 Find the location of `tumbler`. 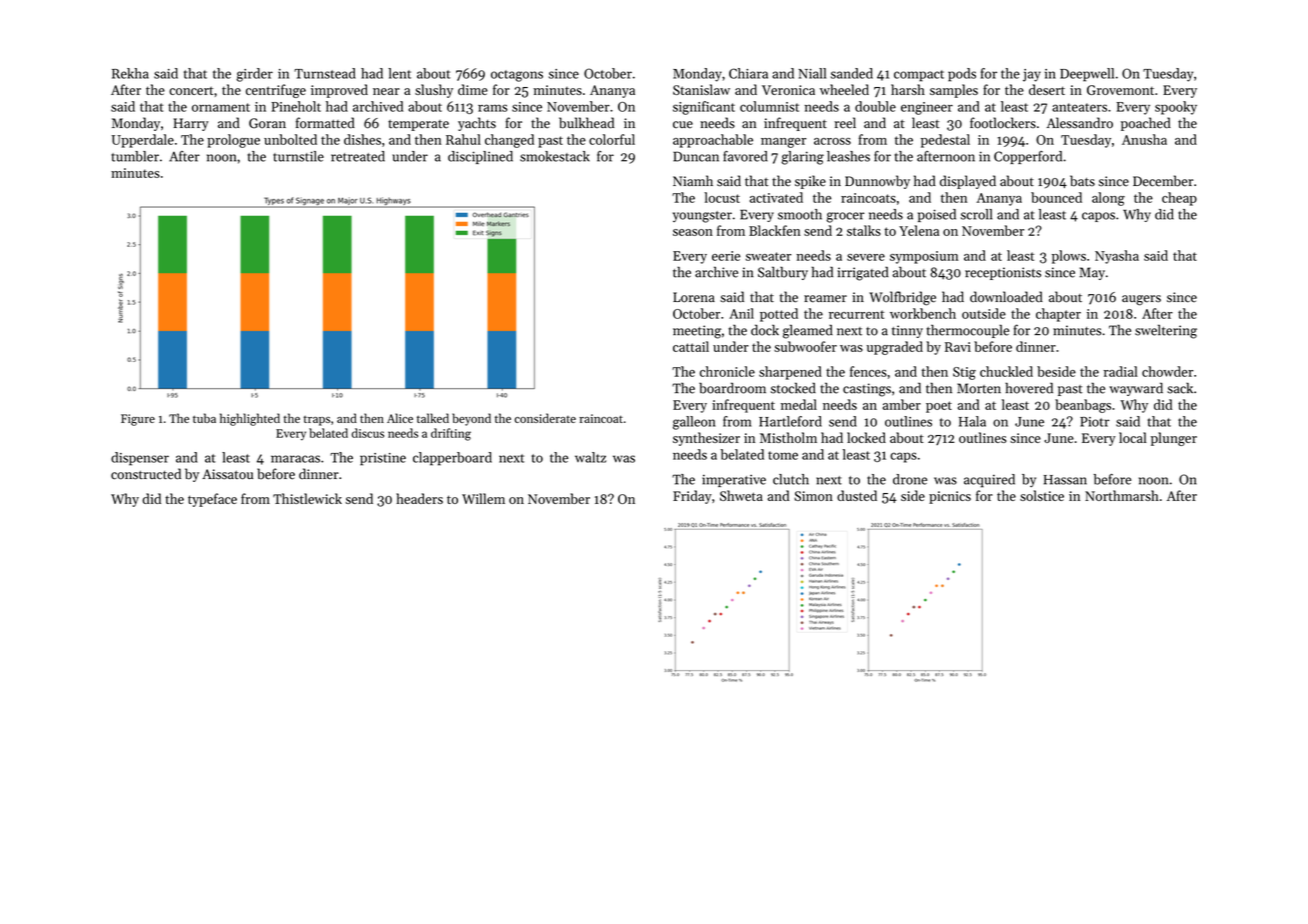

tumbler is located at coordinates (135, 156).
